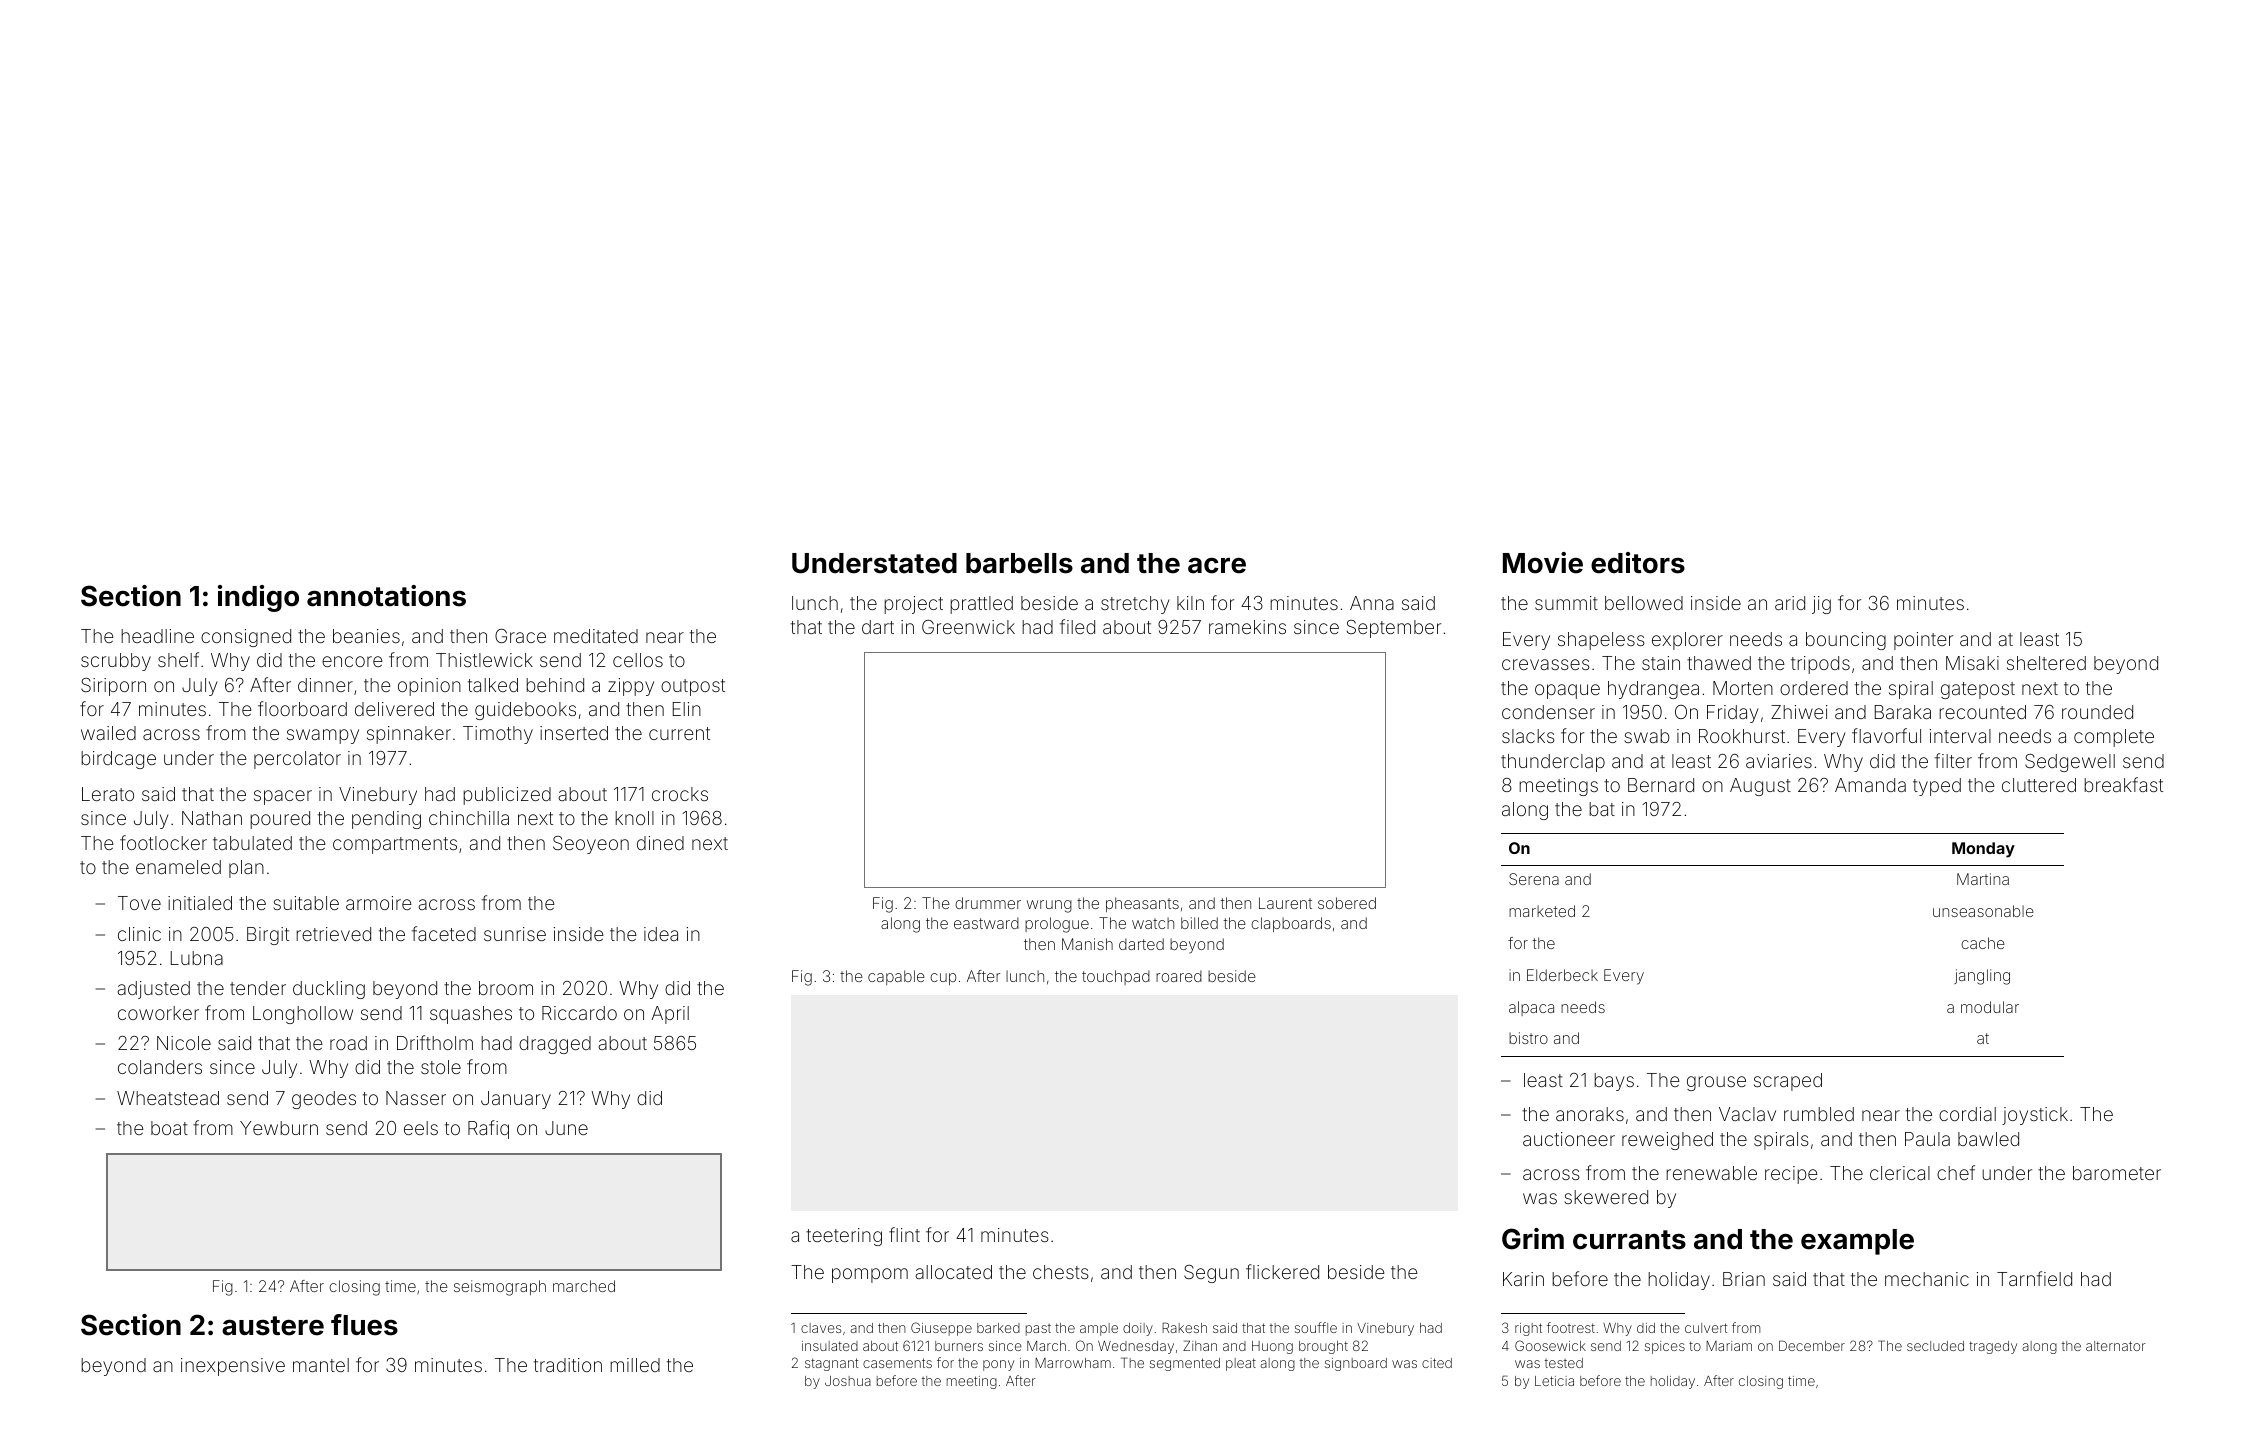 Image resolution: width=2249 pixels, height=1455 pixels. I want to click on eels, so click(421, 1128).
